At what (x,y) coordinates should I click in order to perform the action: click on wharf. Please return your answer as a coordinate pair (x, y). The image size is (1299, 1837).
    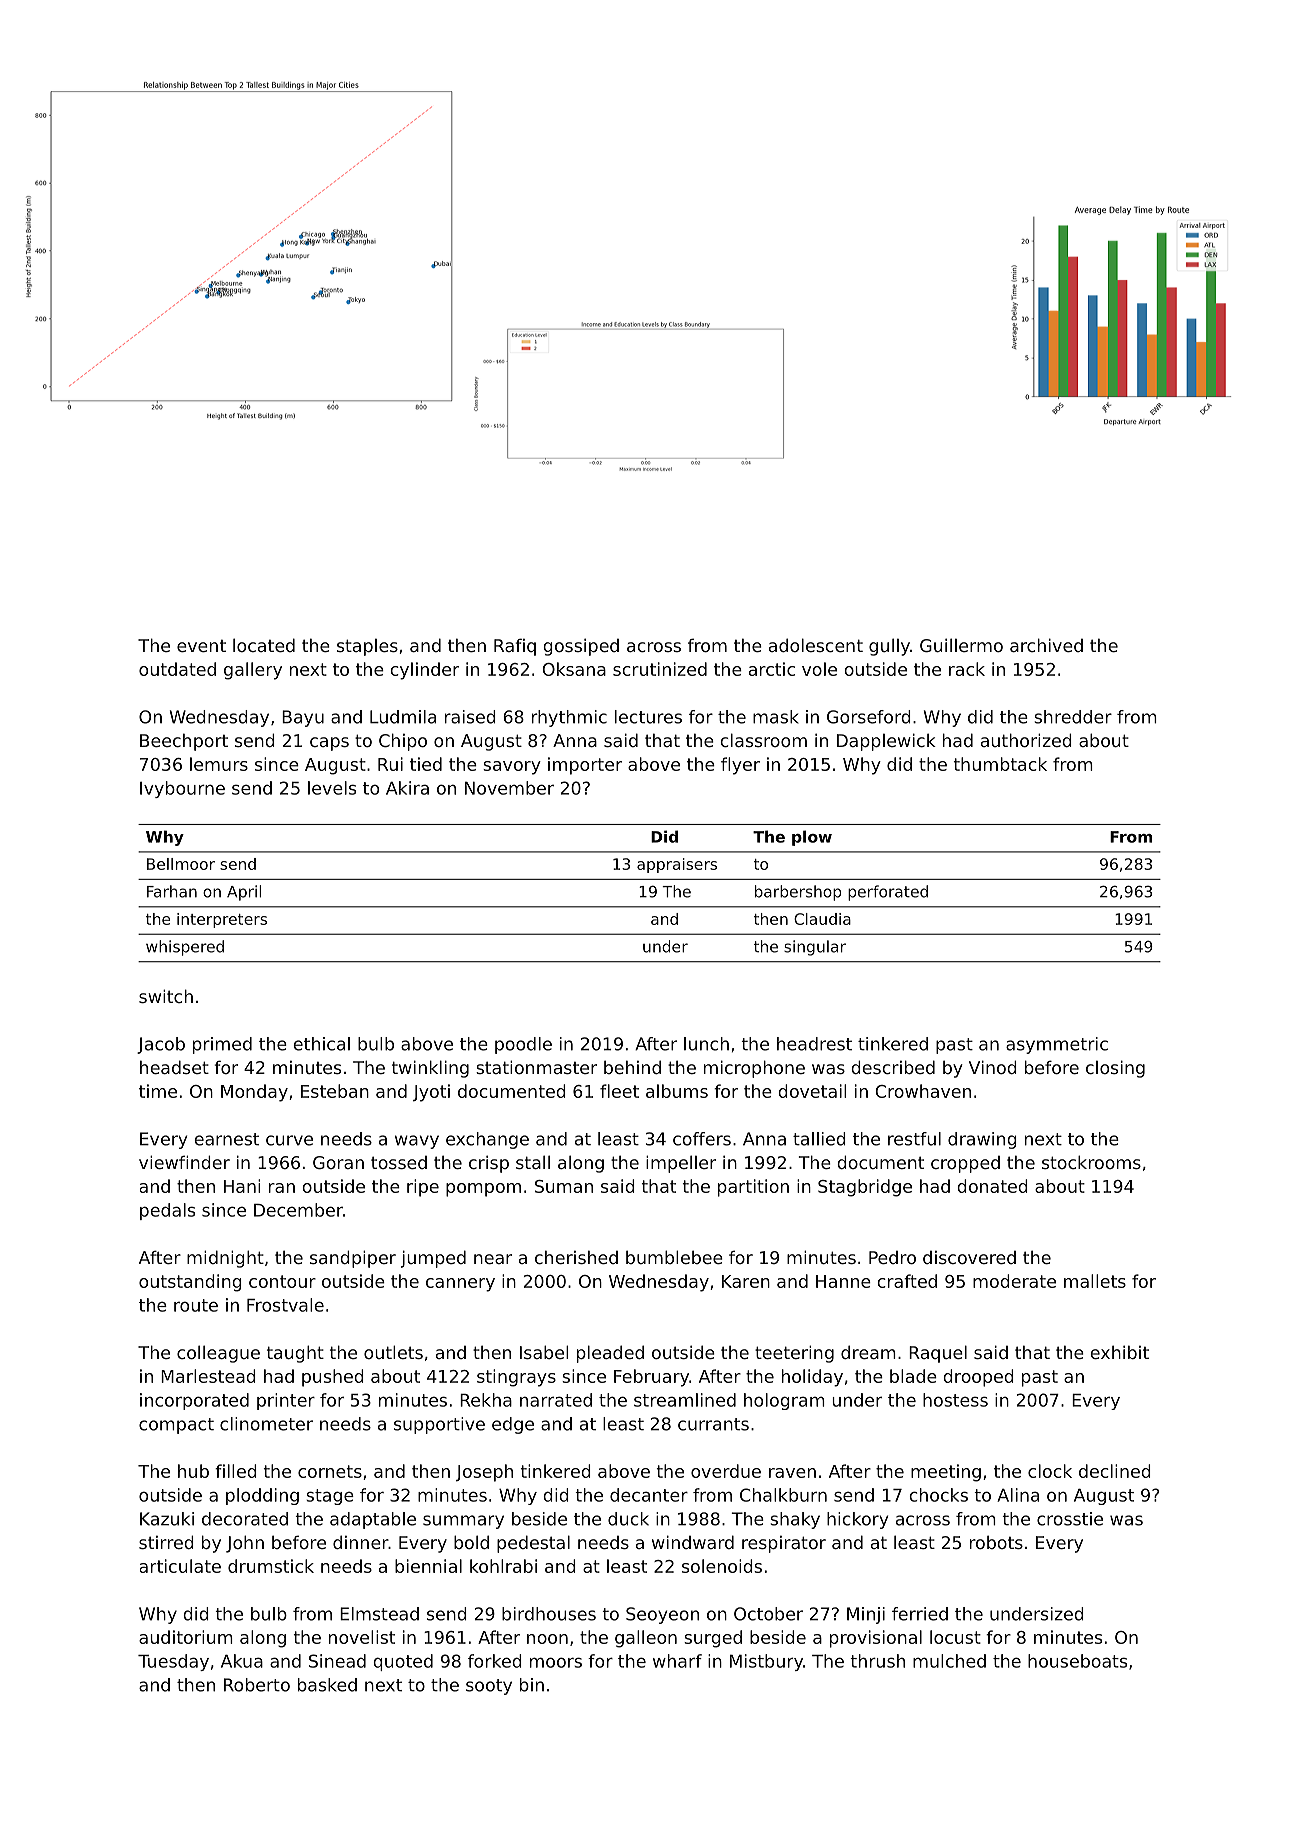
    Looking at the image, I should click on (677, 1661).
